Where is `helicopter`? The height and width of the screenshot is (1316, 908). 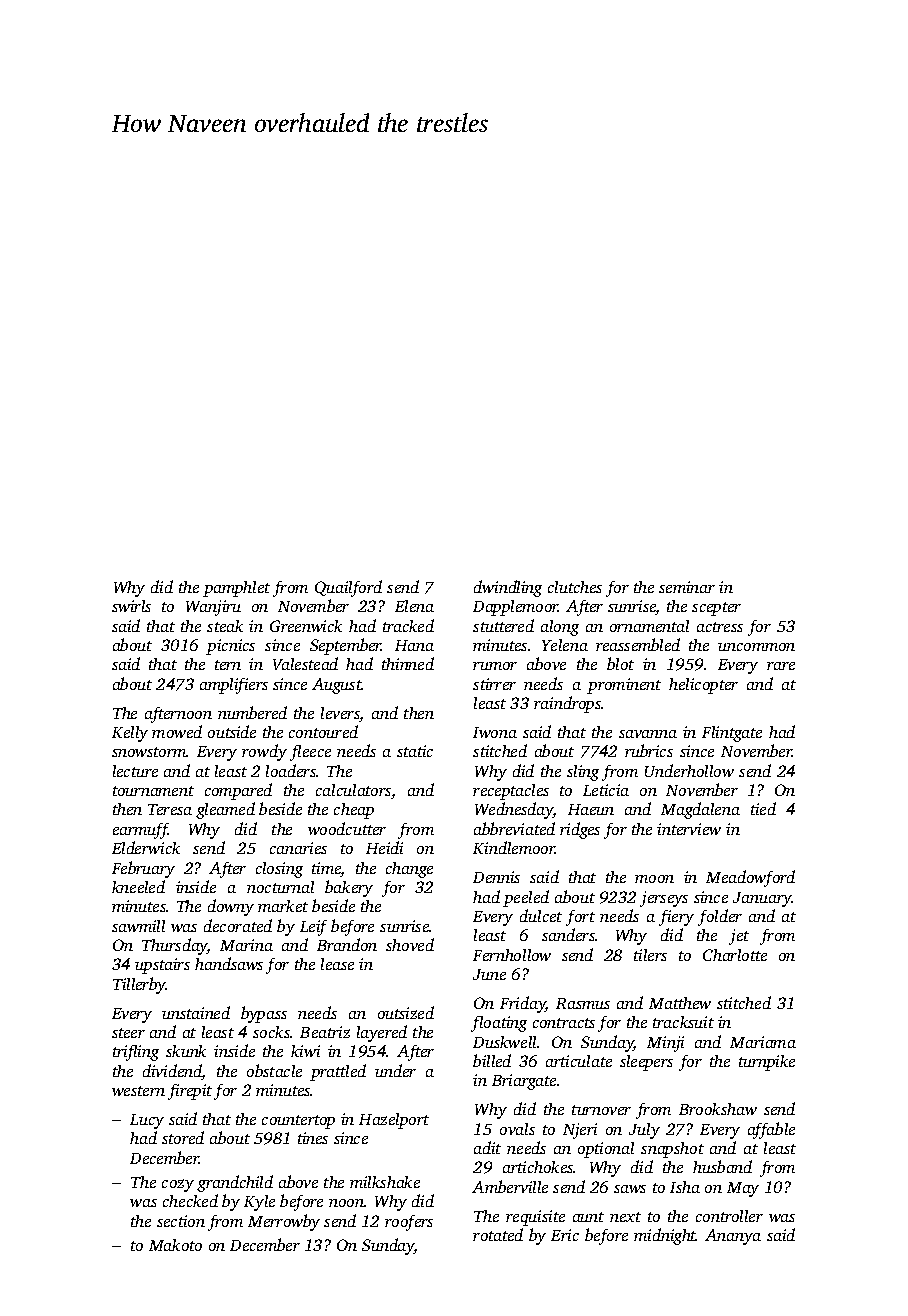 helicopter is located at coordinates (703, 686).
